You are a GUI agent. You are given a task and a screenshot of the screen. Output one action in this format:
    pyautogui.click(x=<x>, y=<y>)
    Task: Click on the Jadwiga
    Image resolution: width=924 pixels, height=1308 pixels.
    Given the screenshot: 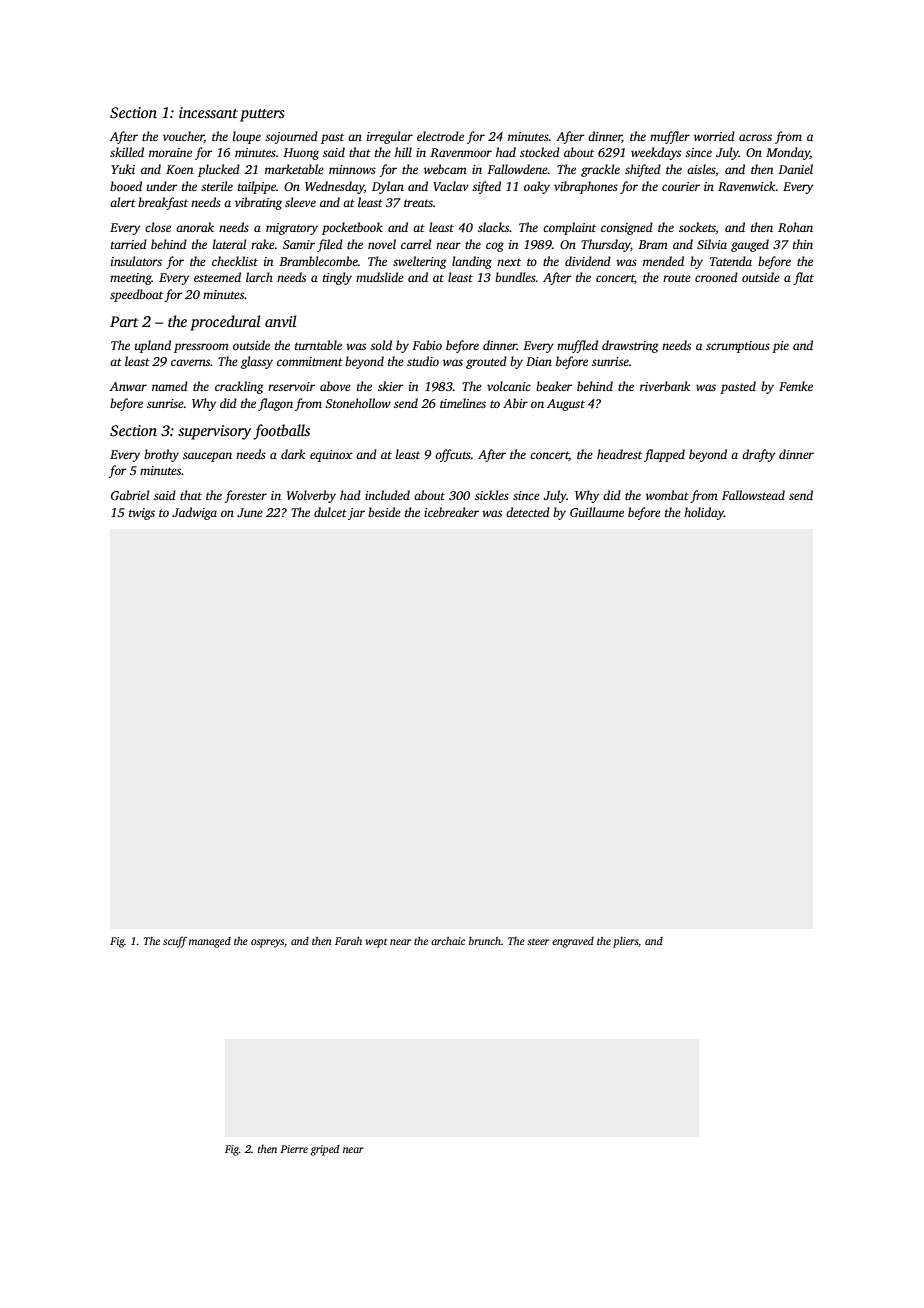 What is the action you would take?
    pyautogui.click(x=194, y=513)
